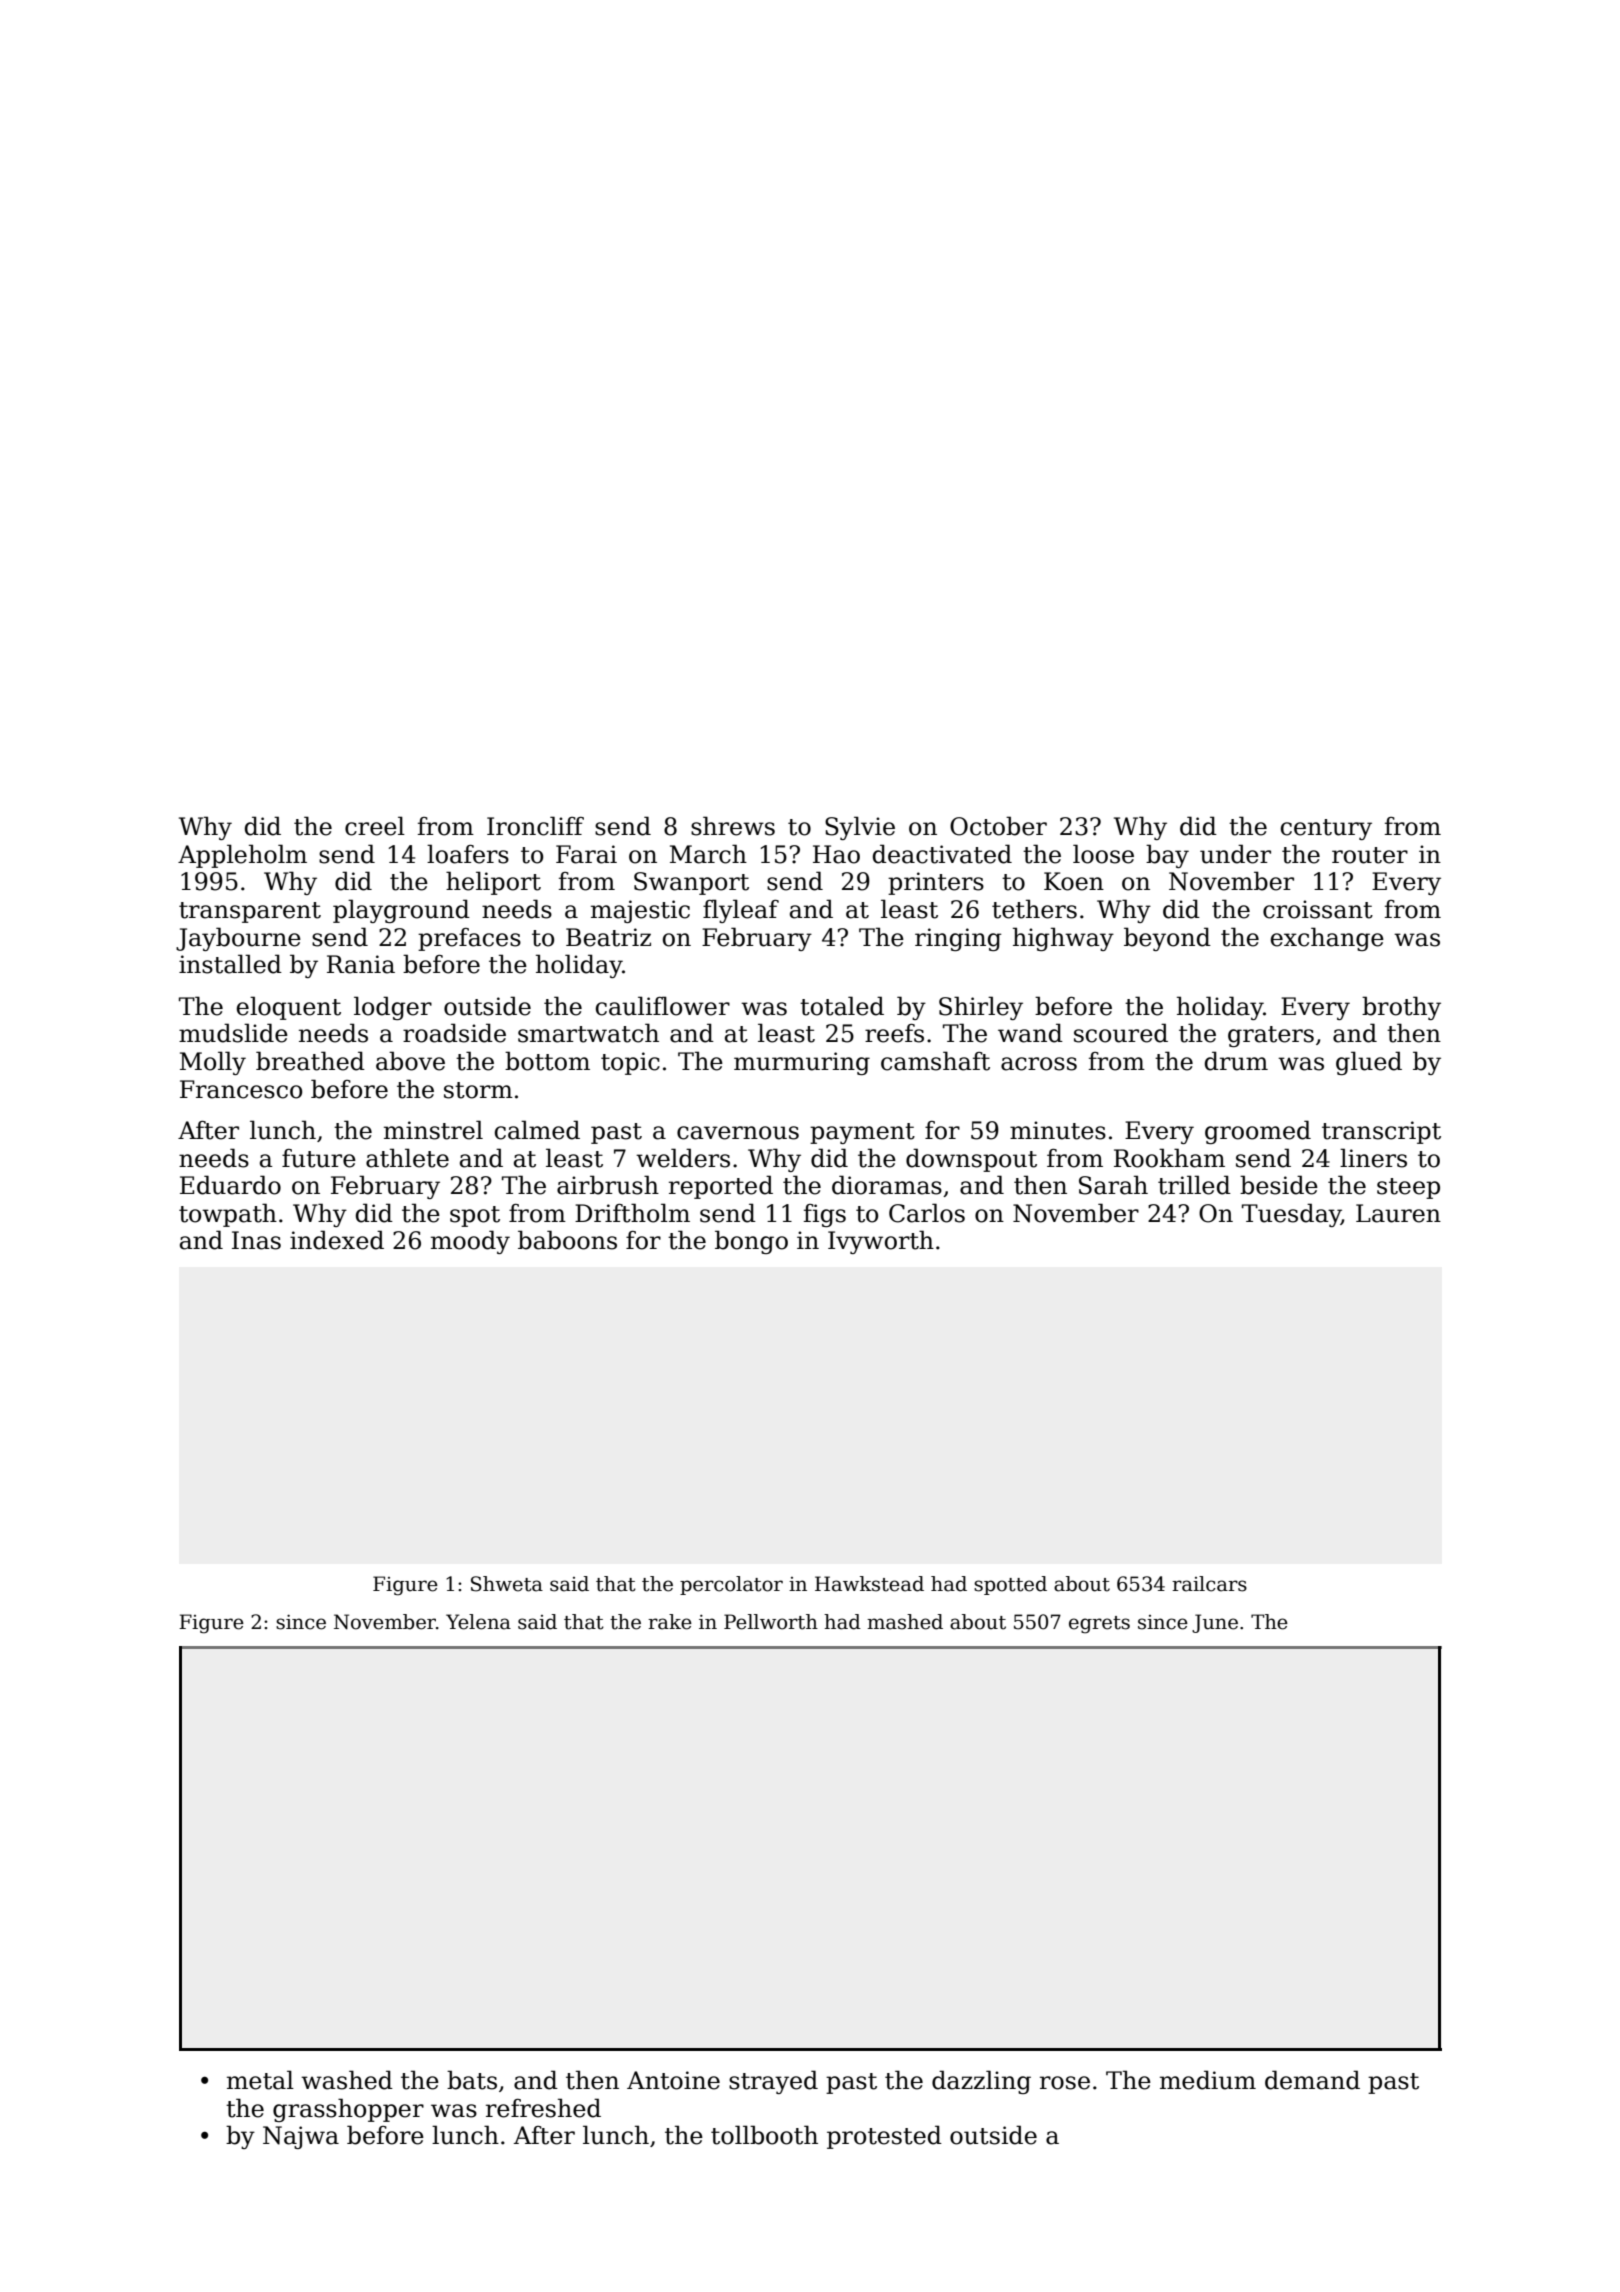 The width and height of the screenshot is (1620, 2292). What do you see at coordinates (751, 1242) in the screenshot?
I see `bongo` at bounding box center [751, 1242].
